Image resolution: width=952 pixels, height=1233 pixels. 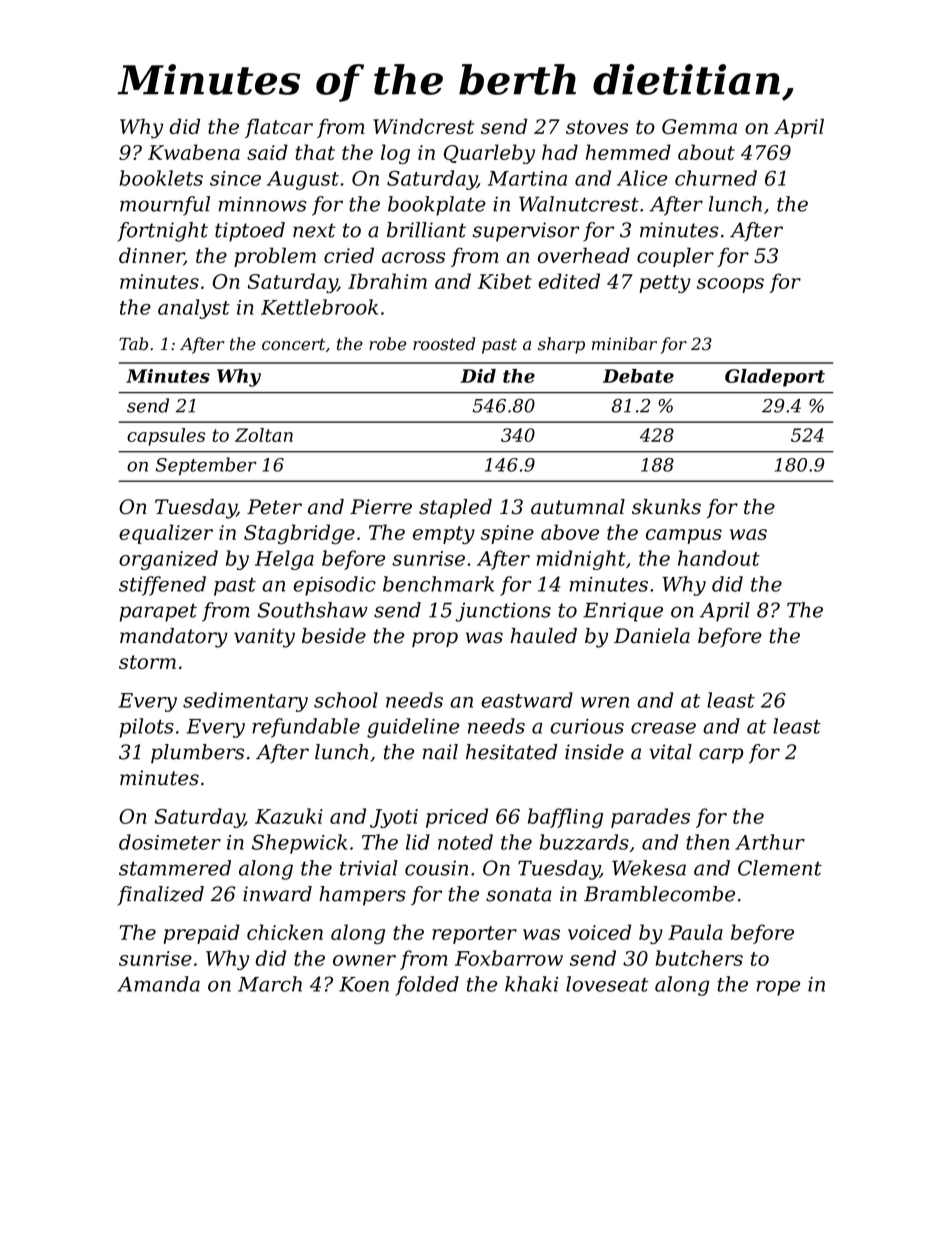 I want to click on Debate, so click(x=638, y=376).
